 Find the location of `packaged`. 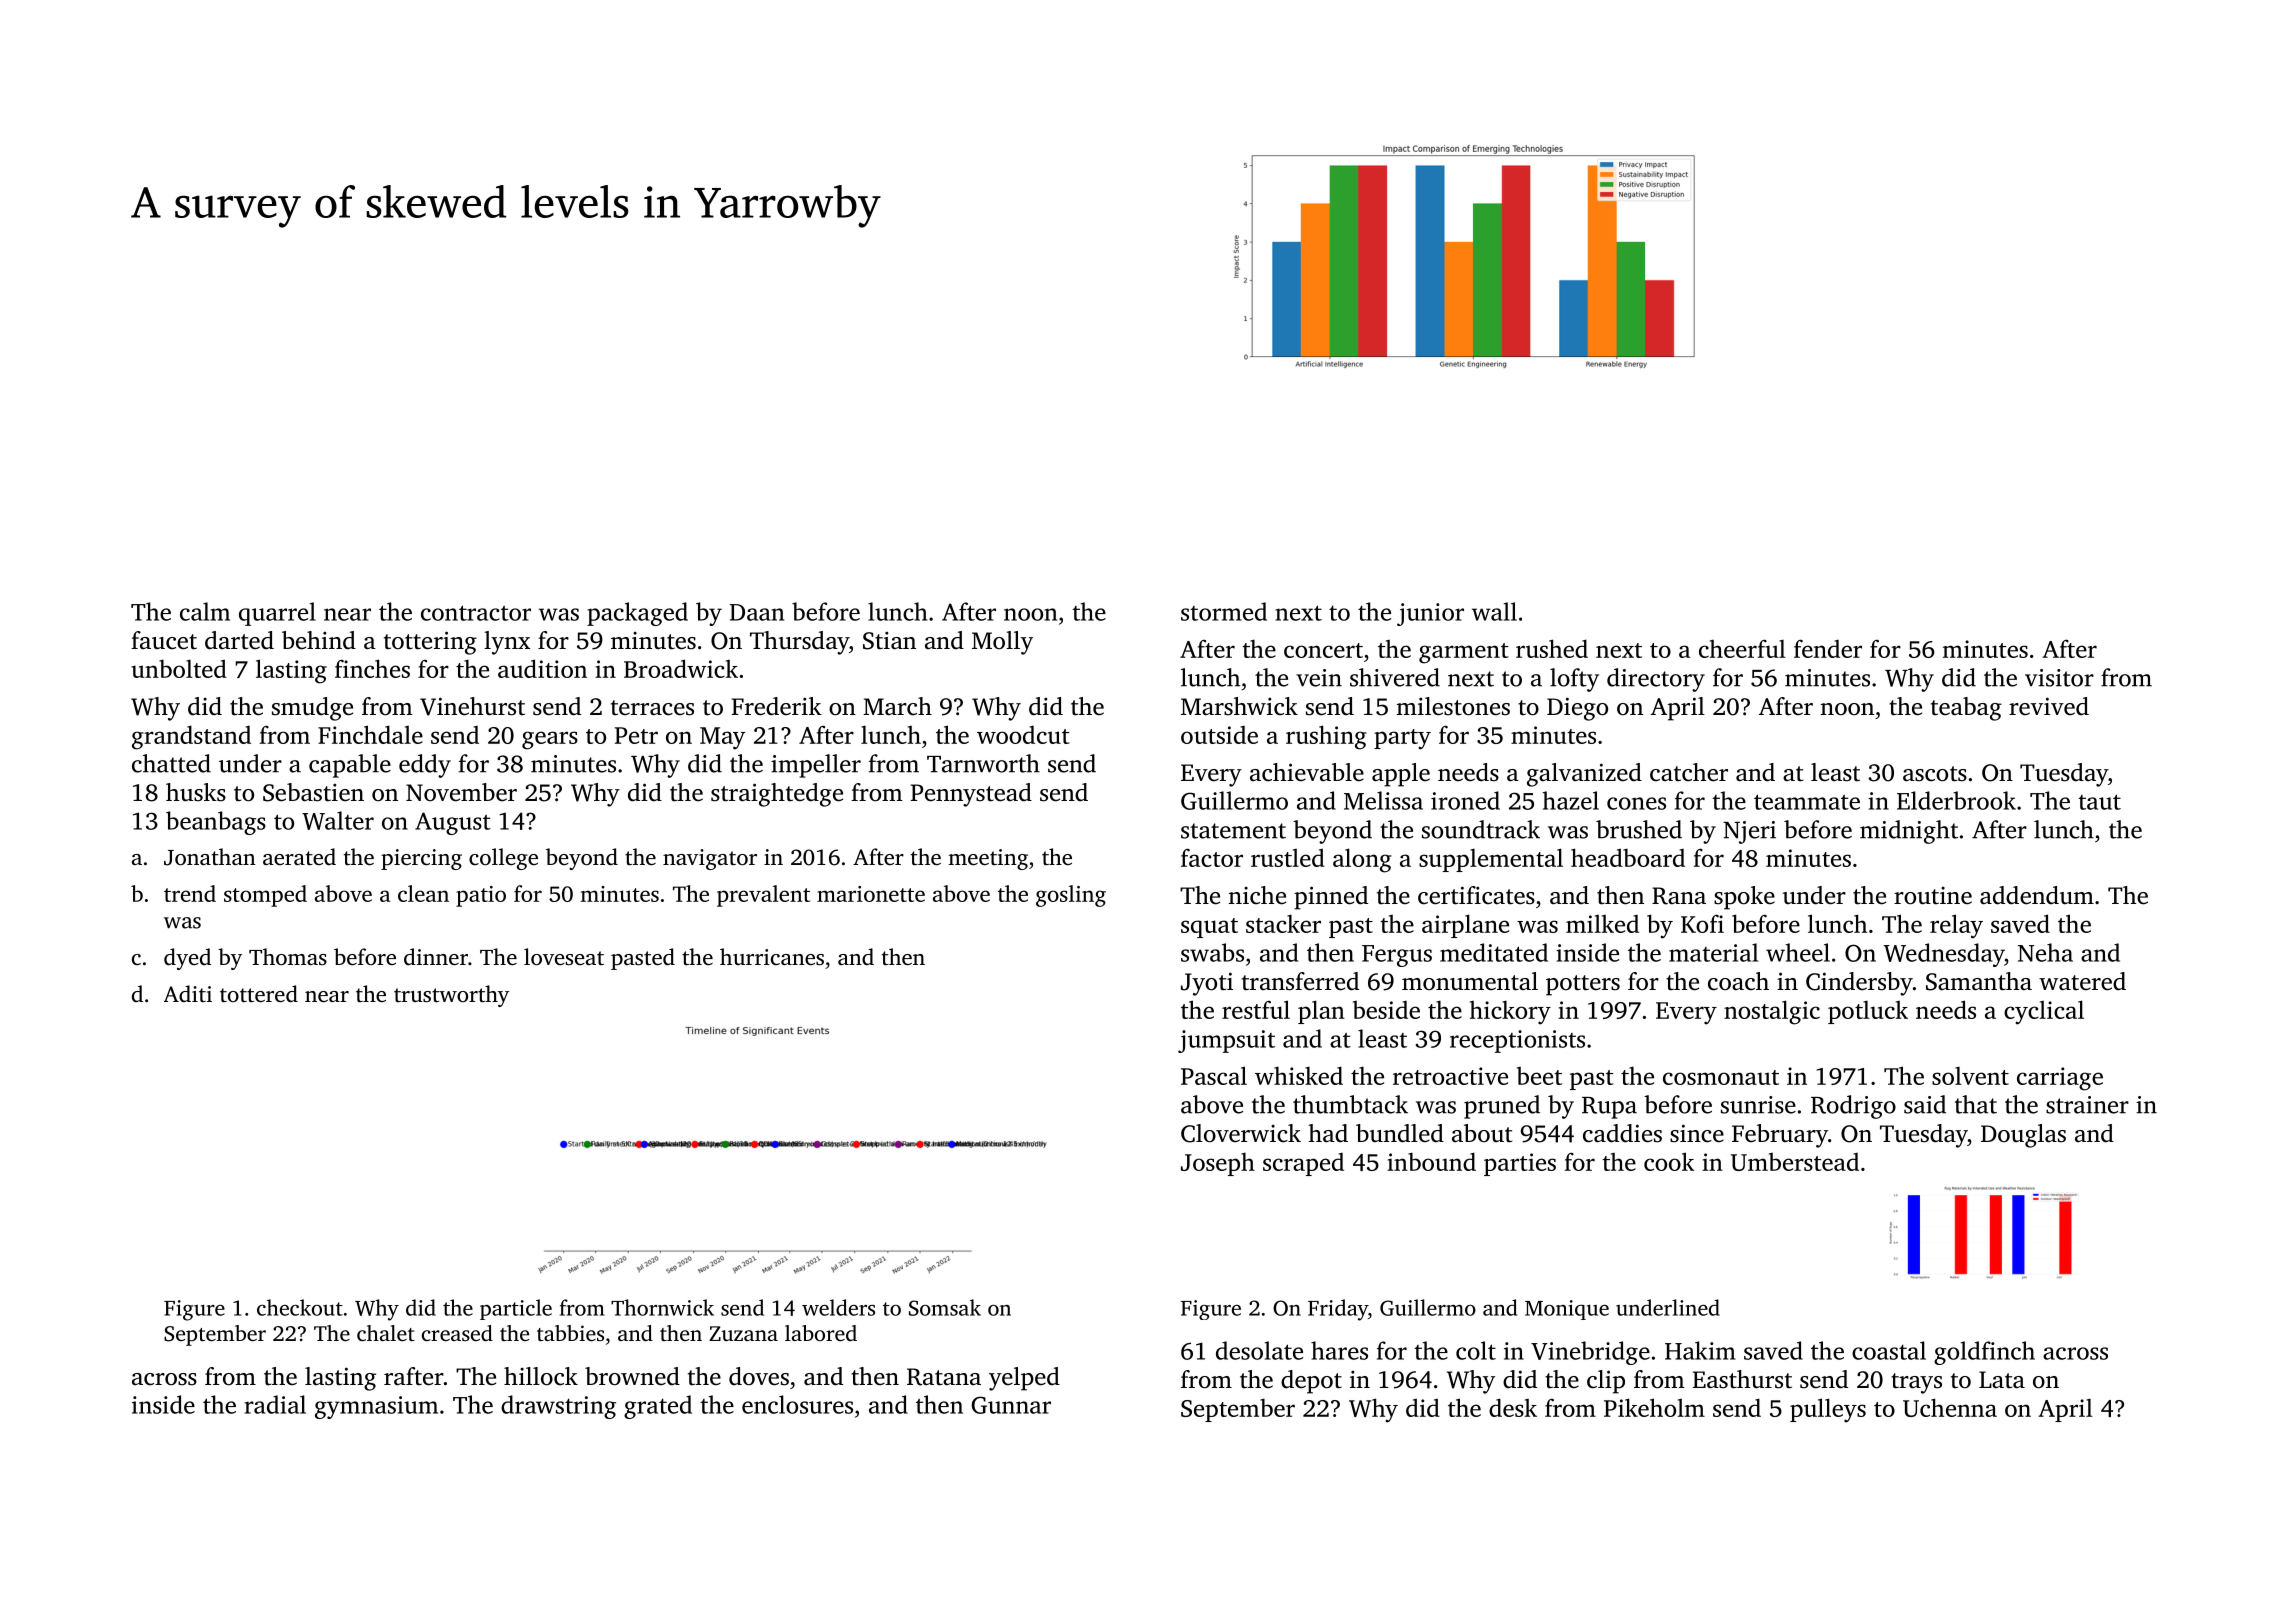

packaged is located at coordinates (637, 614).
